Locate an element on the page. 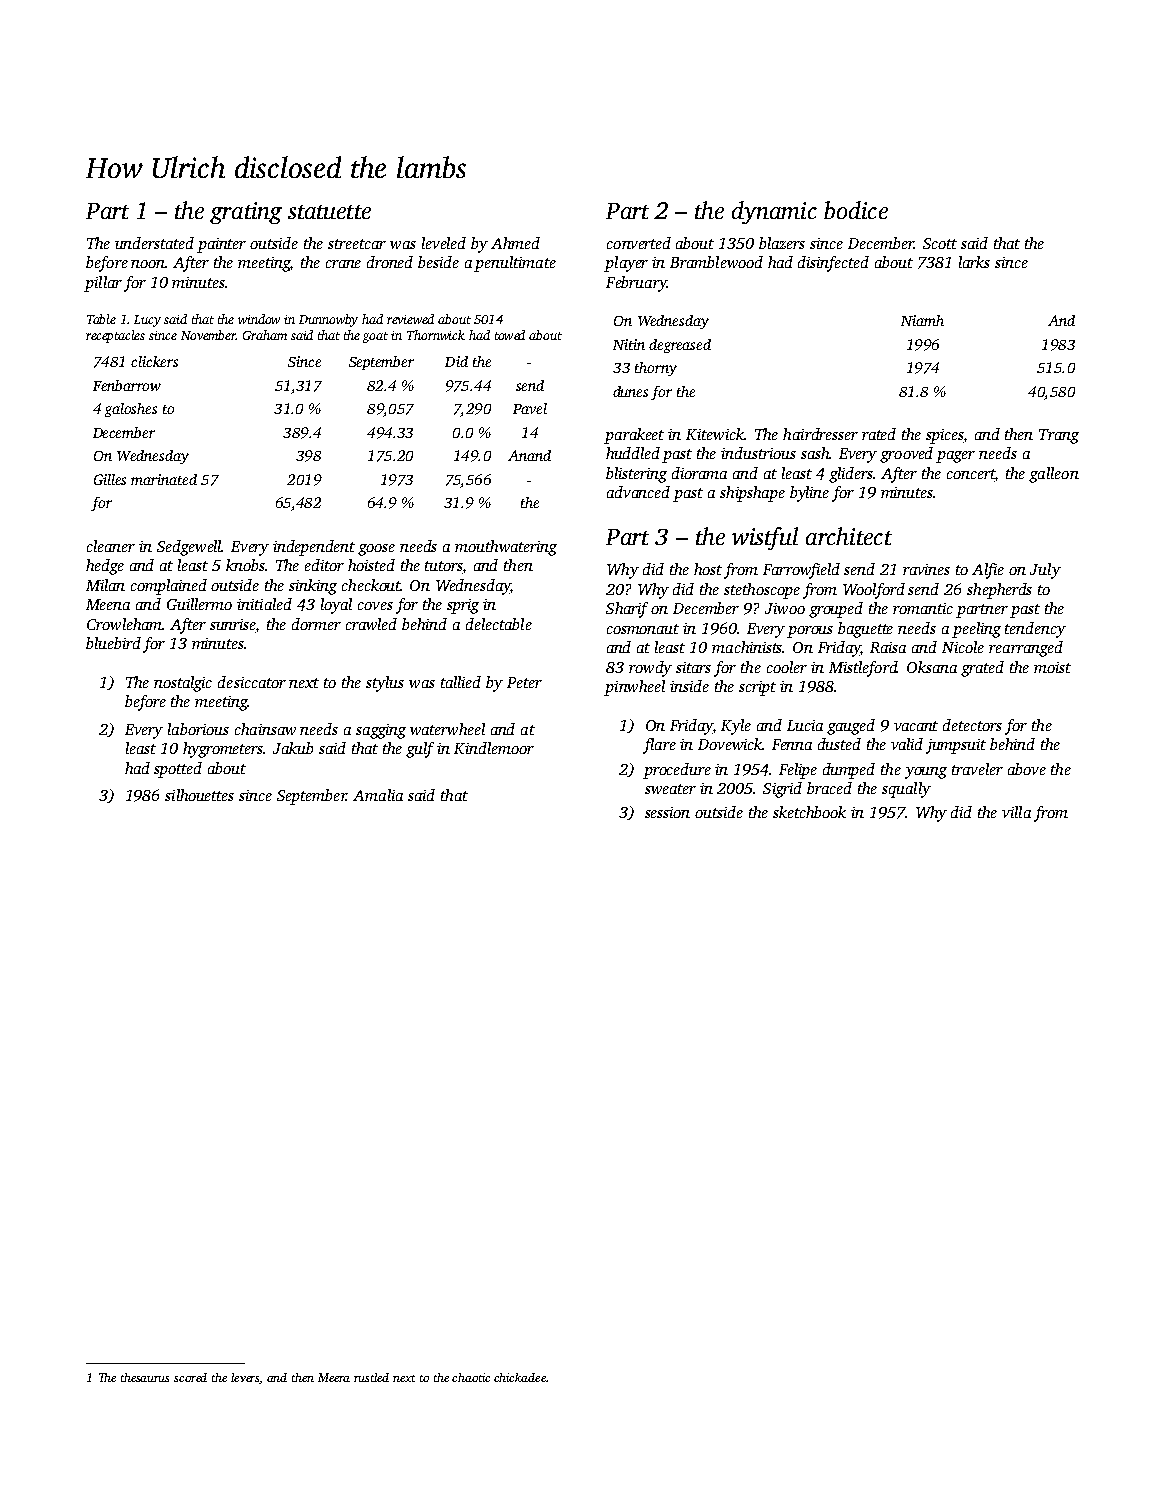  grating is located at coordinates (246, 213).
